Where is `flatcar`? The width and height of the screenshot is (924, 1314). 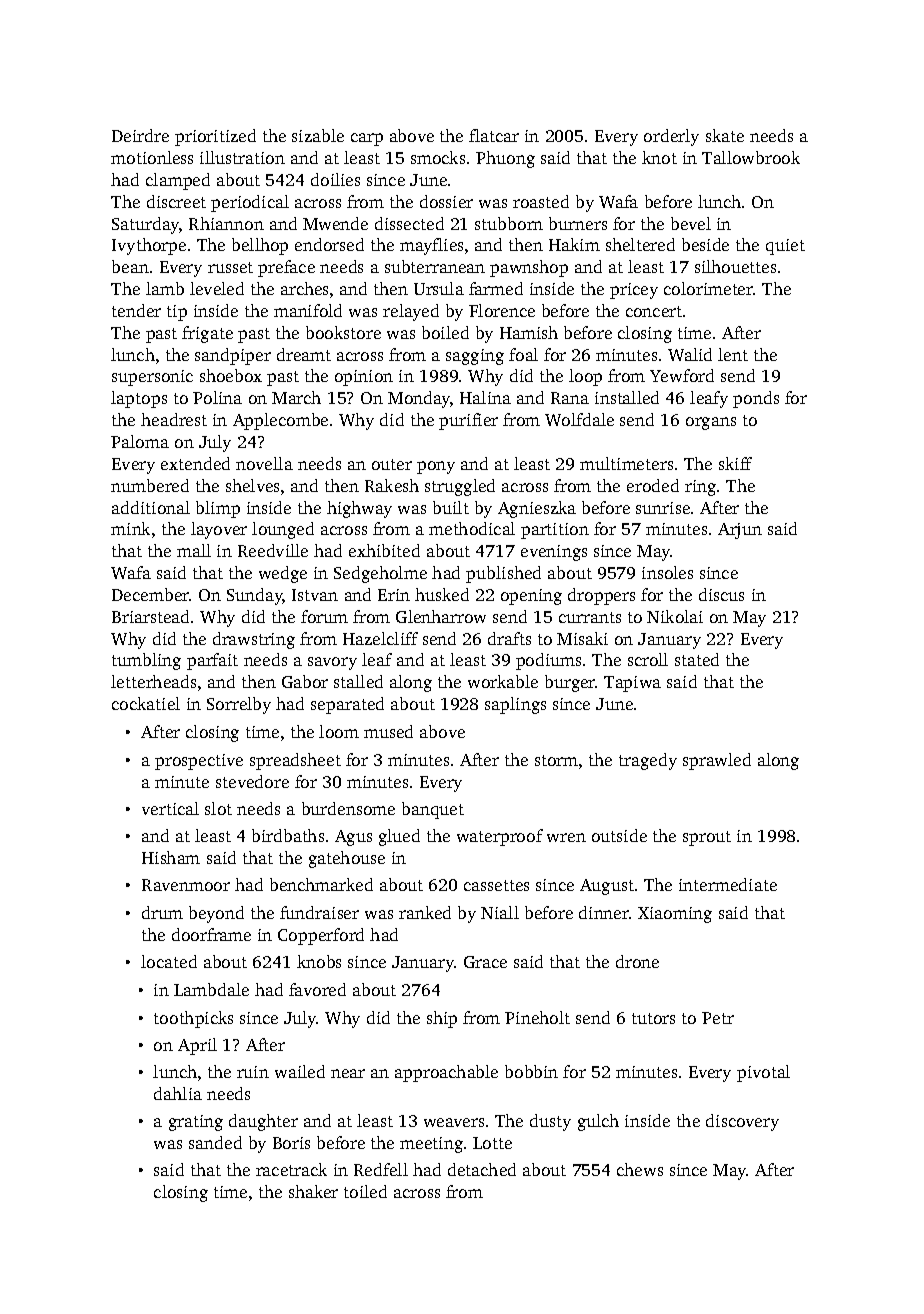 flatcar is located at coordinates (494, 135).
